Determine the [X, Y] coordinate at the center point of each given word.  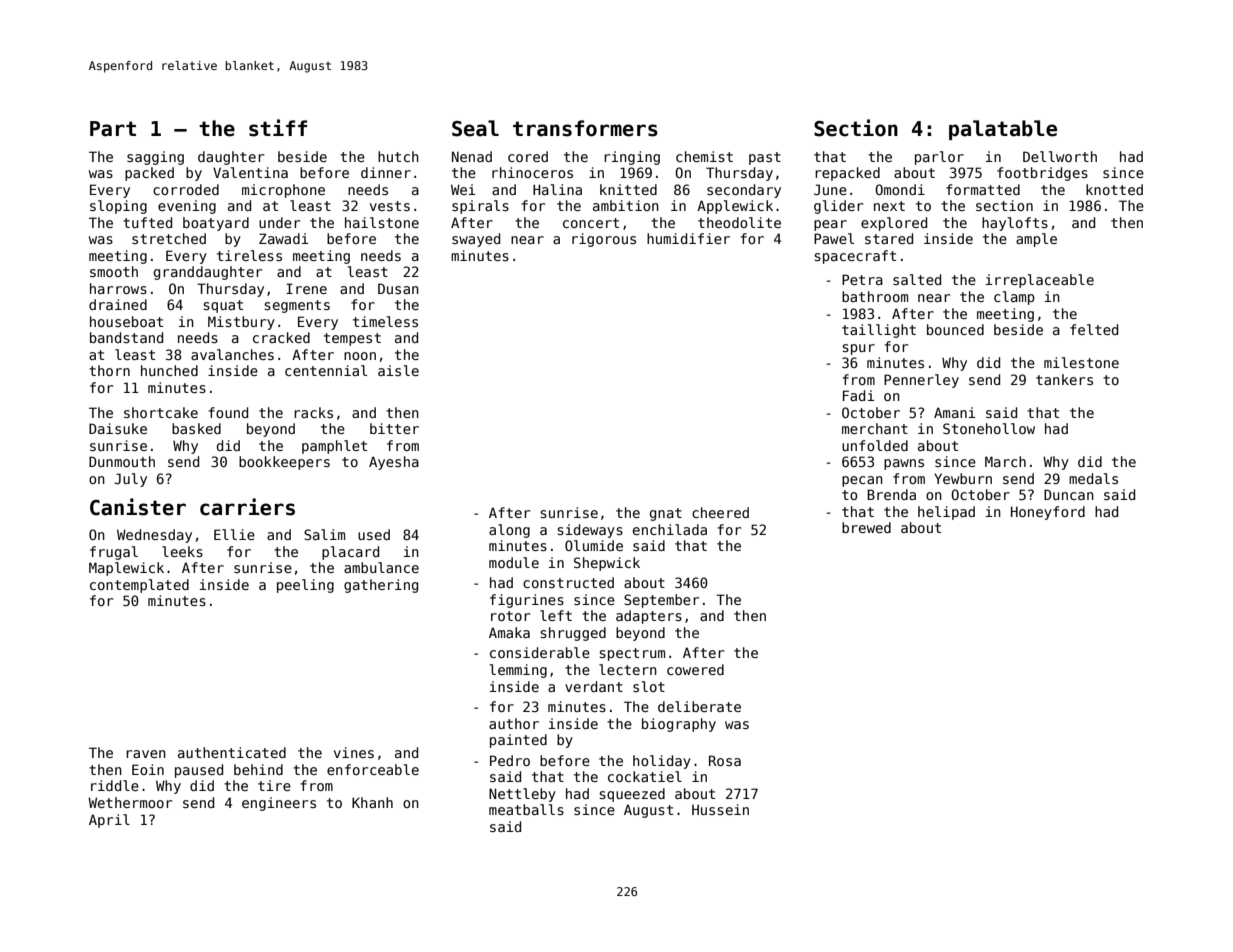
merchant [875, 428]
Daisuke [118, 428]
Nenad [472, 156]
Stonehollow [989, 428]
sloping [118, 207]
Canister [138, 507]
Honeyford [1048, 513]
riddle [115, 785]
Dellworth [1060, 156]
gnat [666, 514]
